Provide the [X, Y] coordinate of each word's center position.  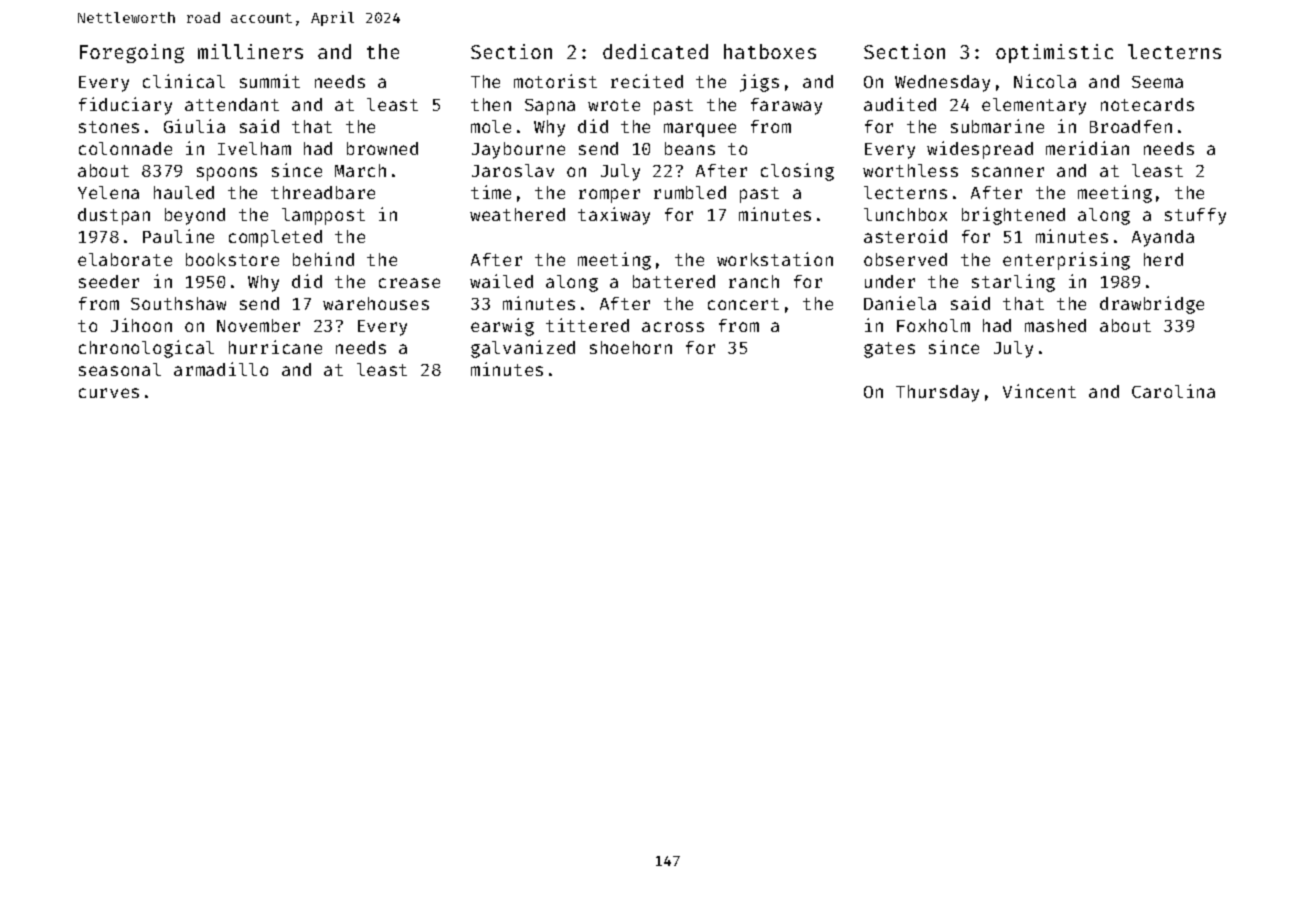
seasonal [120, 369]
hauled [184, 192]
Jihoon [141, 325]
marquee [700, 130]
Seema [1157, 82]
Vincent [1039, 391]
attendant [232, 104]
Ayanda [1163, 238]
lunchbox [905, 214]
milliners [250, 51]
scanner [1008, 172]
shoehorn [631, 347]
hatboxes [770, 51]
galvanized [523, 349]
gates [889, 350]
